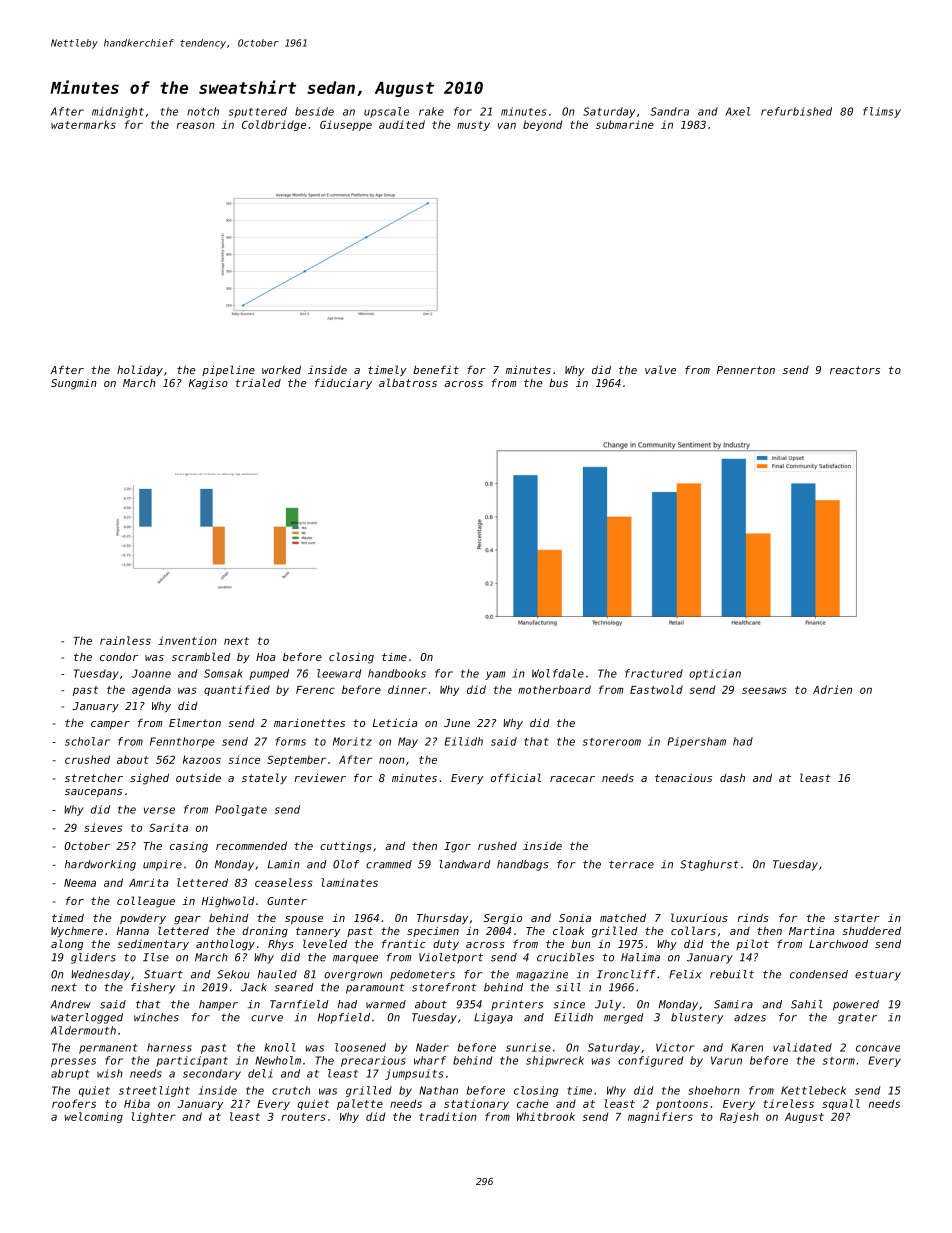 The image size is (952, 1233). Describe the element at coordinates (832, 689) in the screenshot. I see `Adrien` at that location.
